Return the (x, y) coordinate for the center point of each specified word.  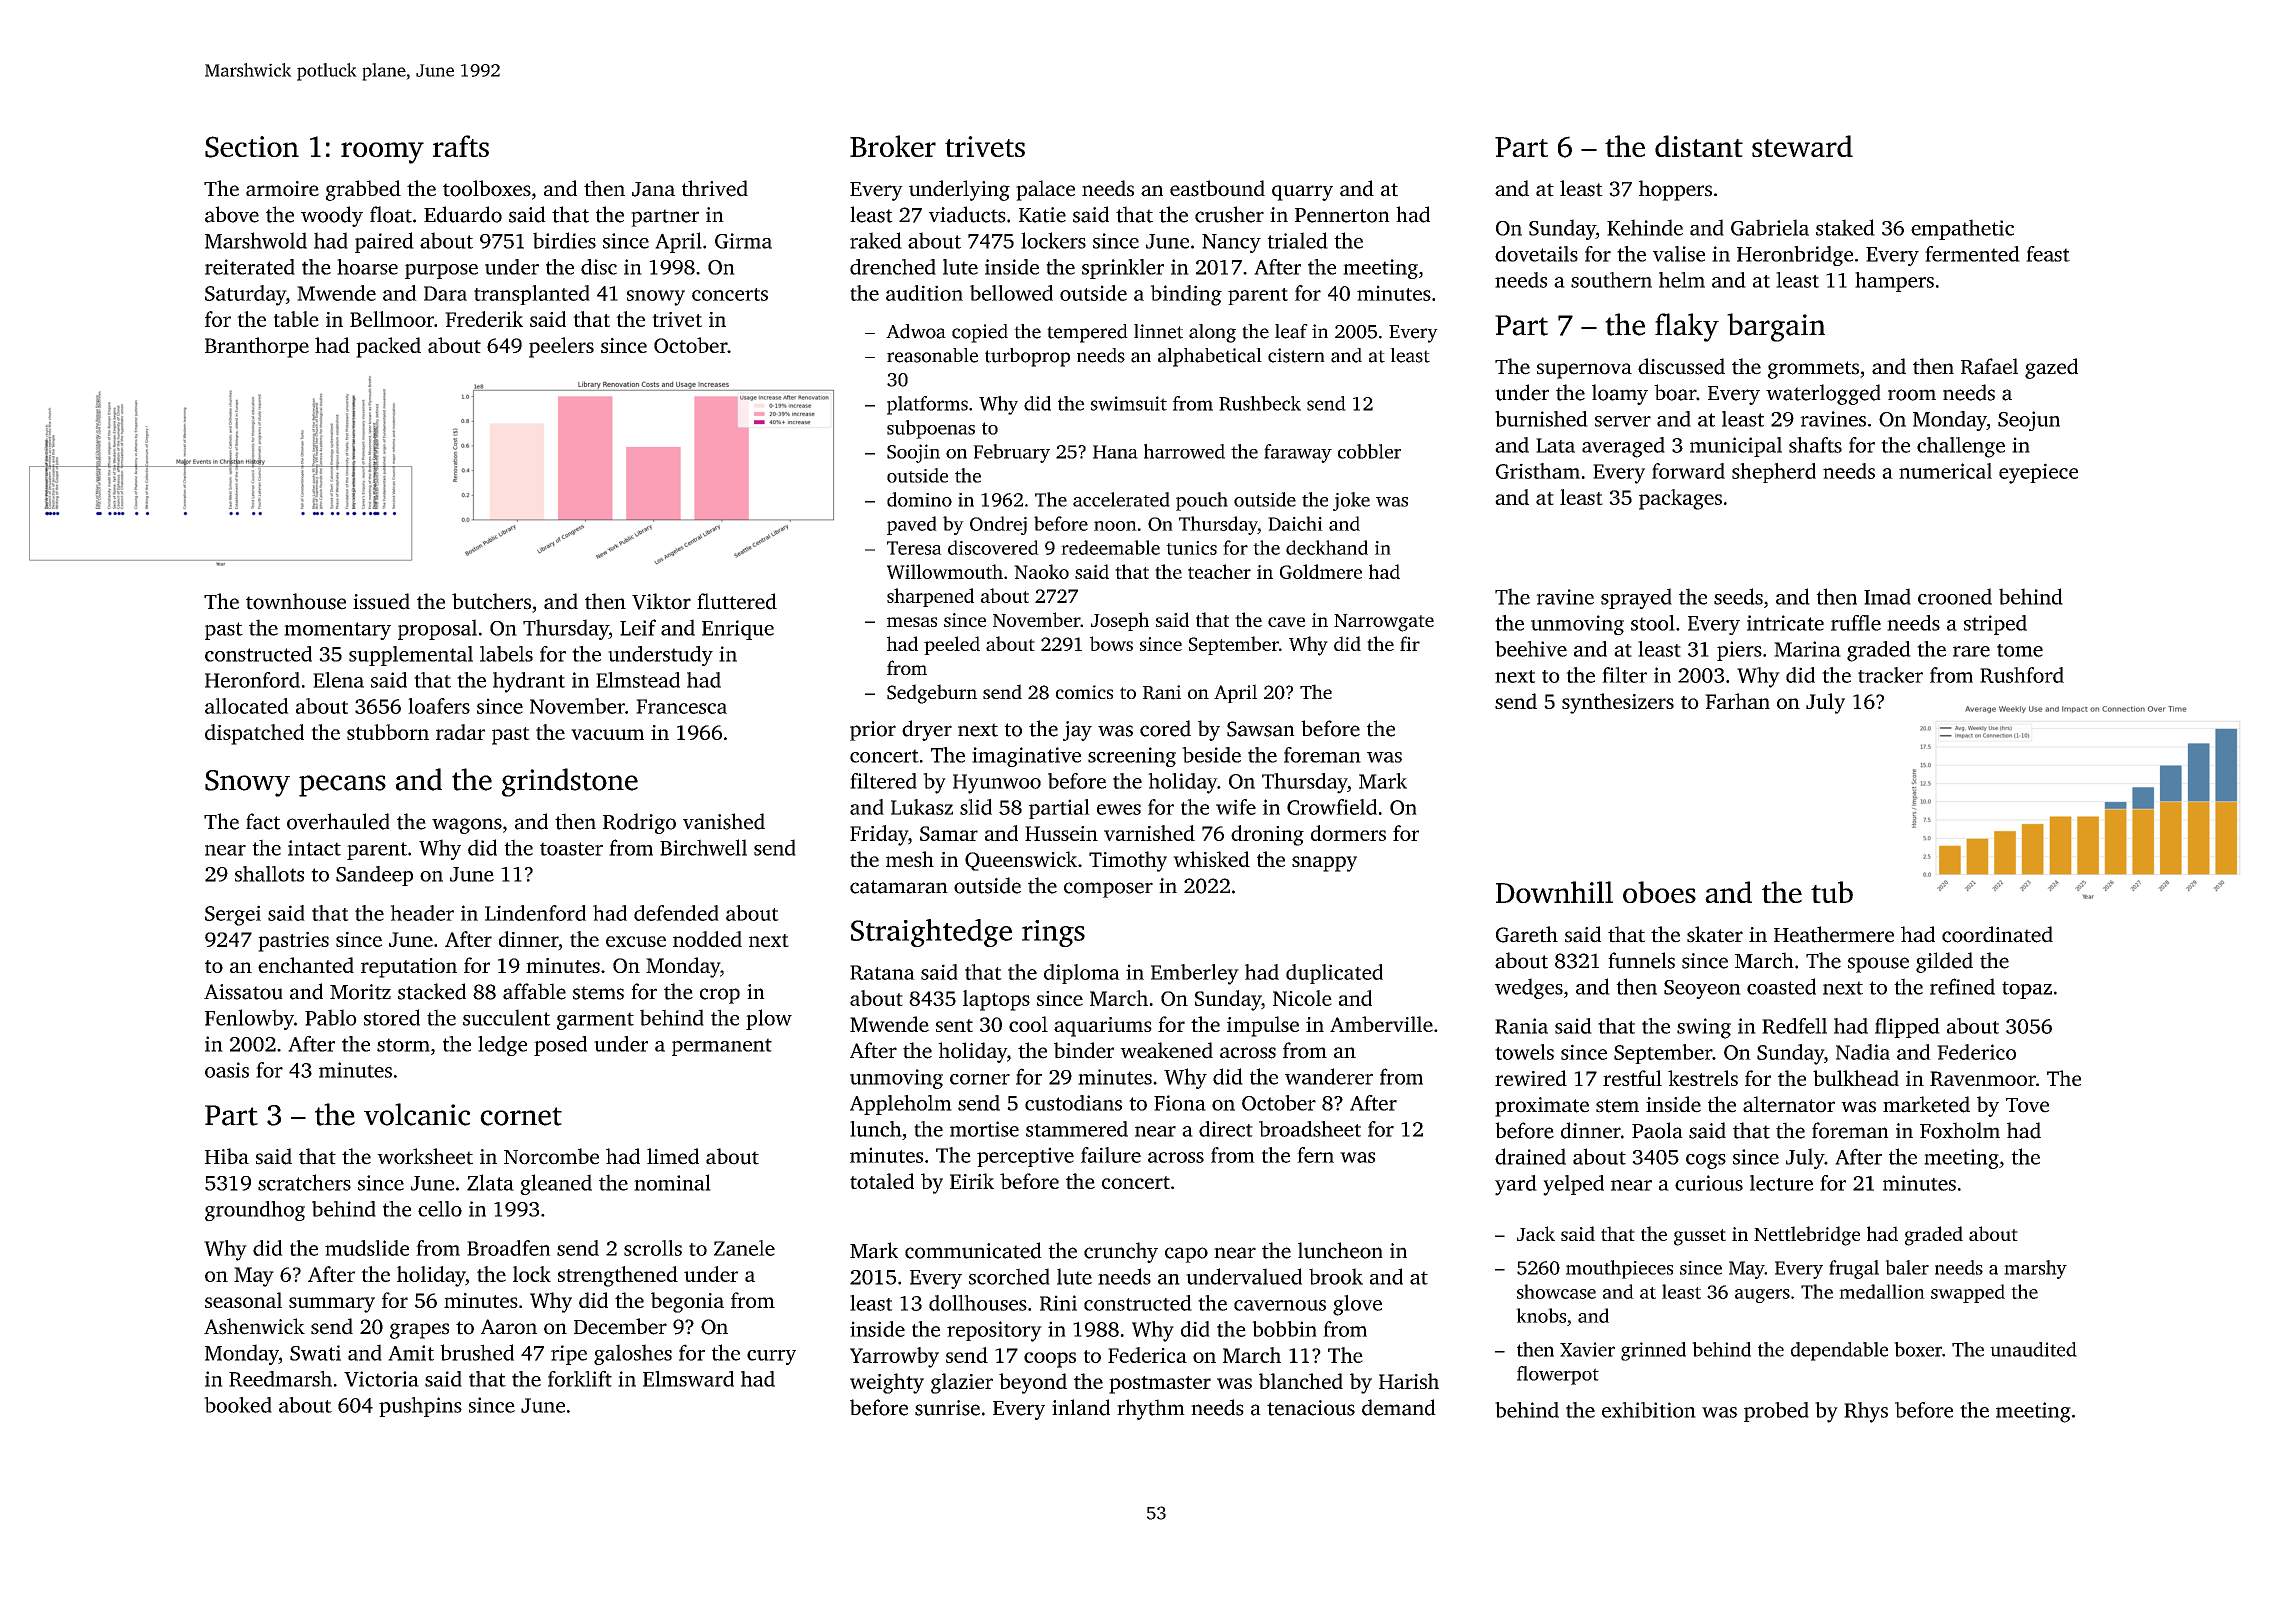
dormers (1348, 833)
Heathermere (1834, 934)
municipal (1736, 447)
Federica (1147, 1355)
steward (1802, 146)
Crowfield (1332, 807)
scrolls (653, 1248)
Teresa (914, 548)
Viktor (661, 601)
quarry (1302, 193)
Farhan (1737, 701)
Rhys (1866, 1412)
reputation (409, 968)
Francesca (681, 706)
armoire (282, 189)
